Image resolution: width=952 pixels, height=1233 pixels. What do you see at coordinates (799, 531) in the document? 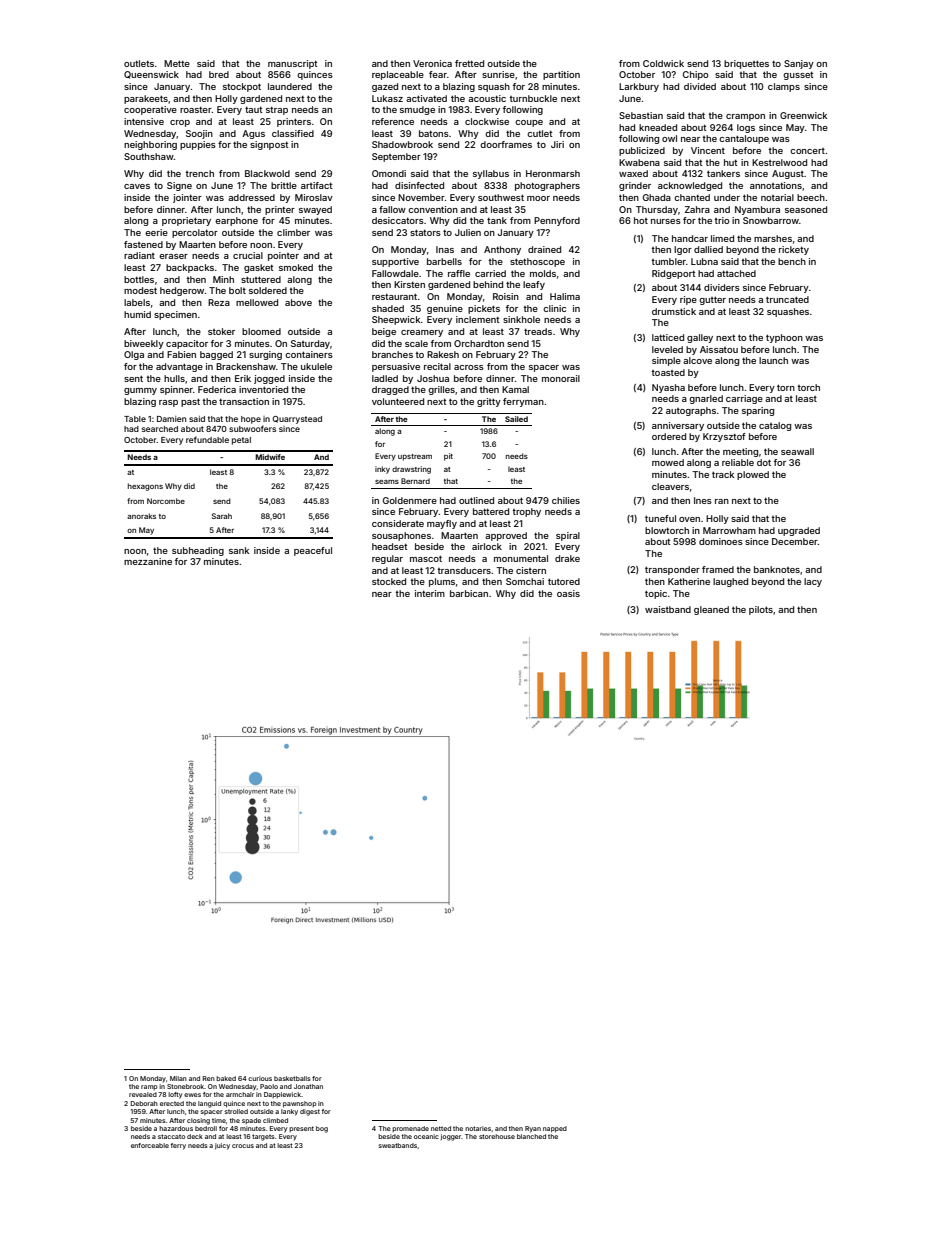
I see `upgraded` at bounding box center [799, 531].
